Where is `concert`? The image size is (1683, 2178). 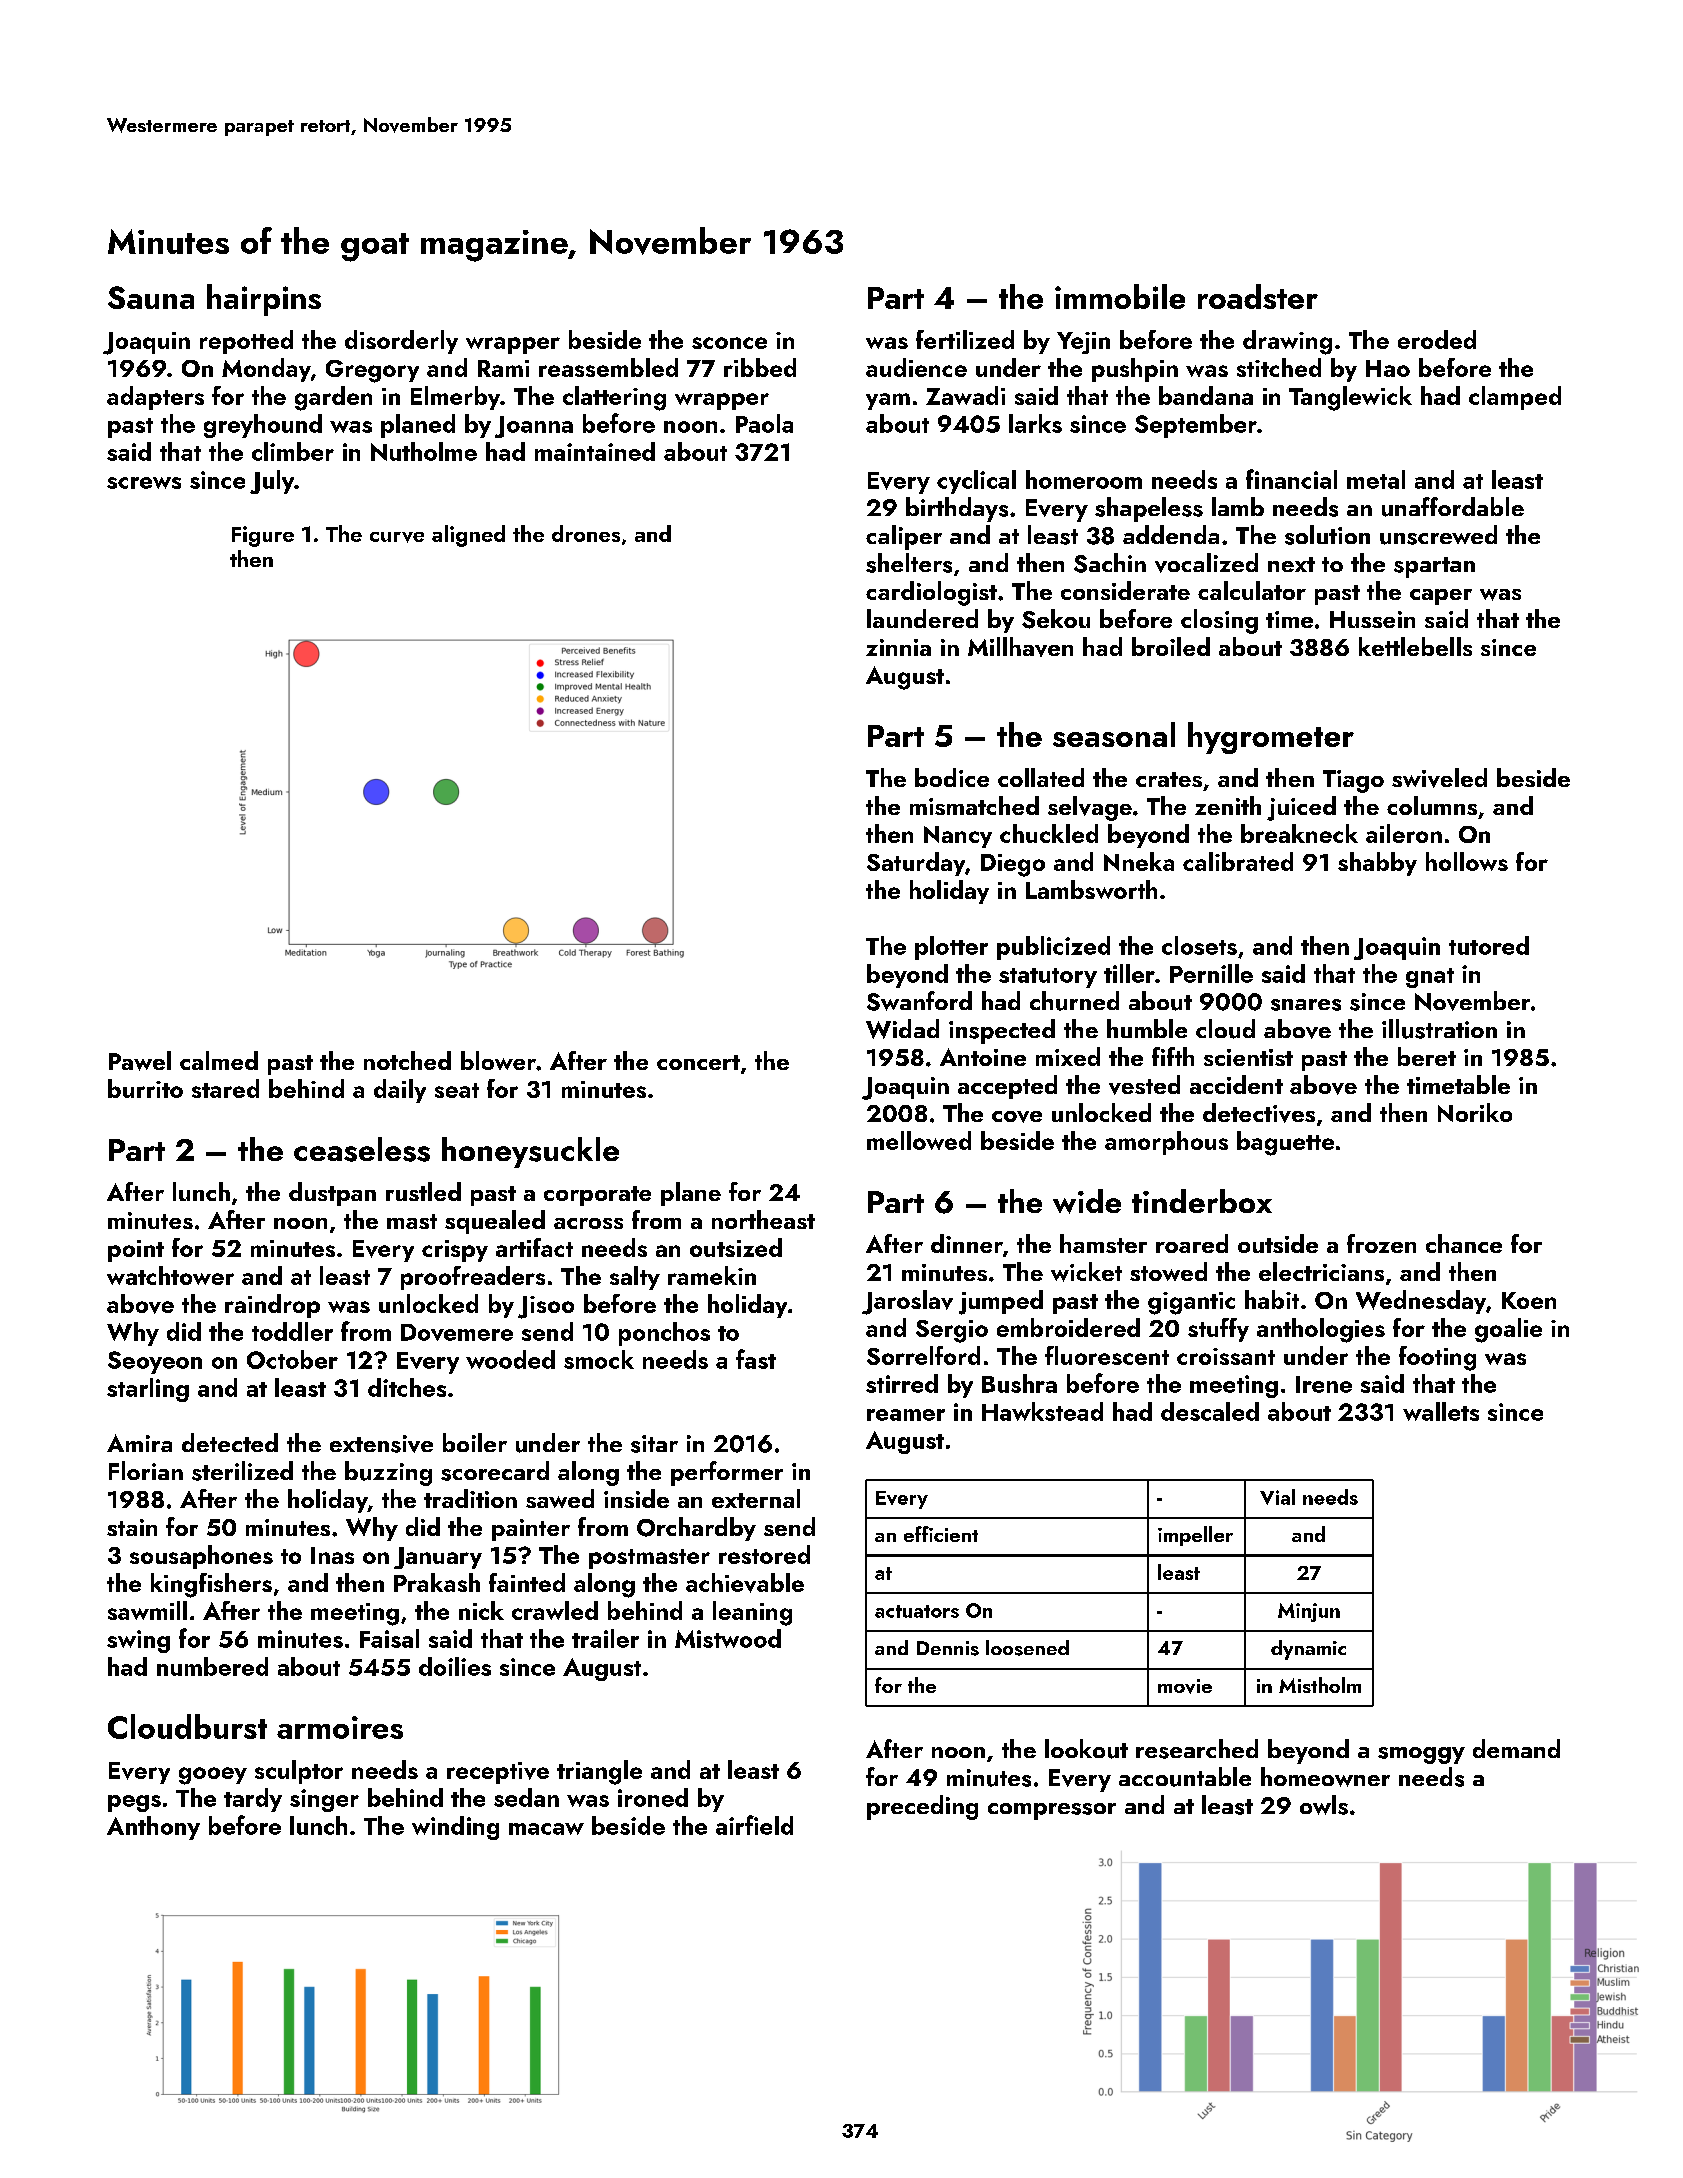
concert is located at coordinates (698, 1062).
